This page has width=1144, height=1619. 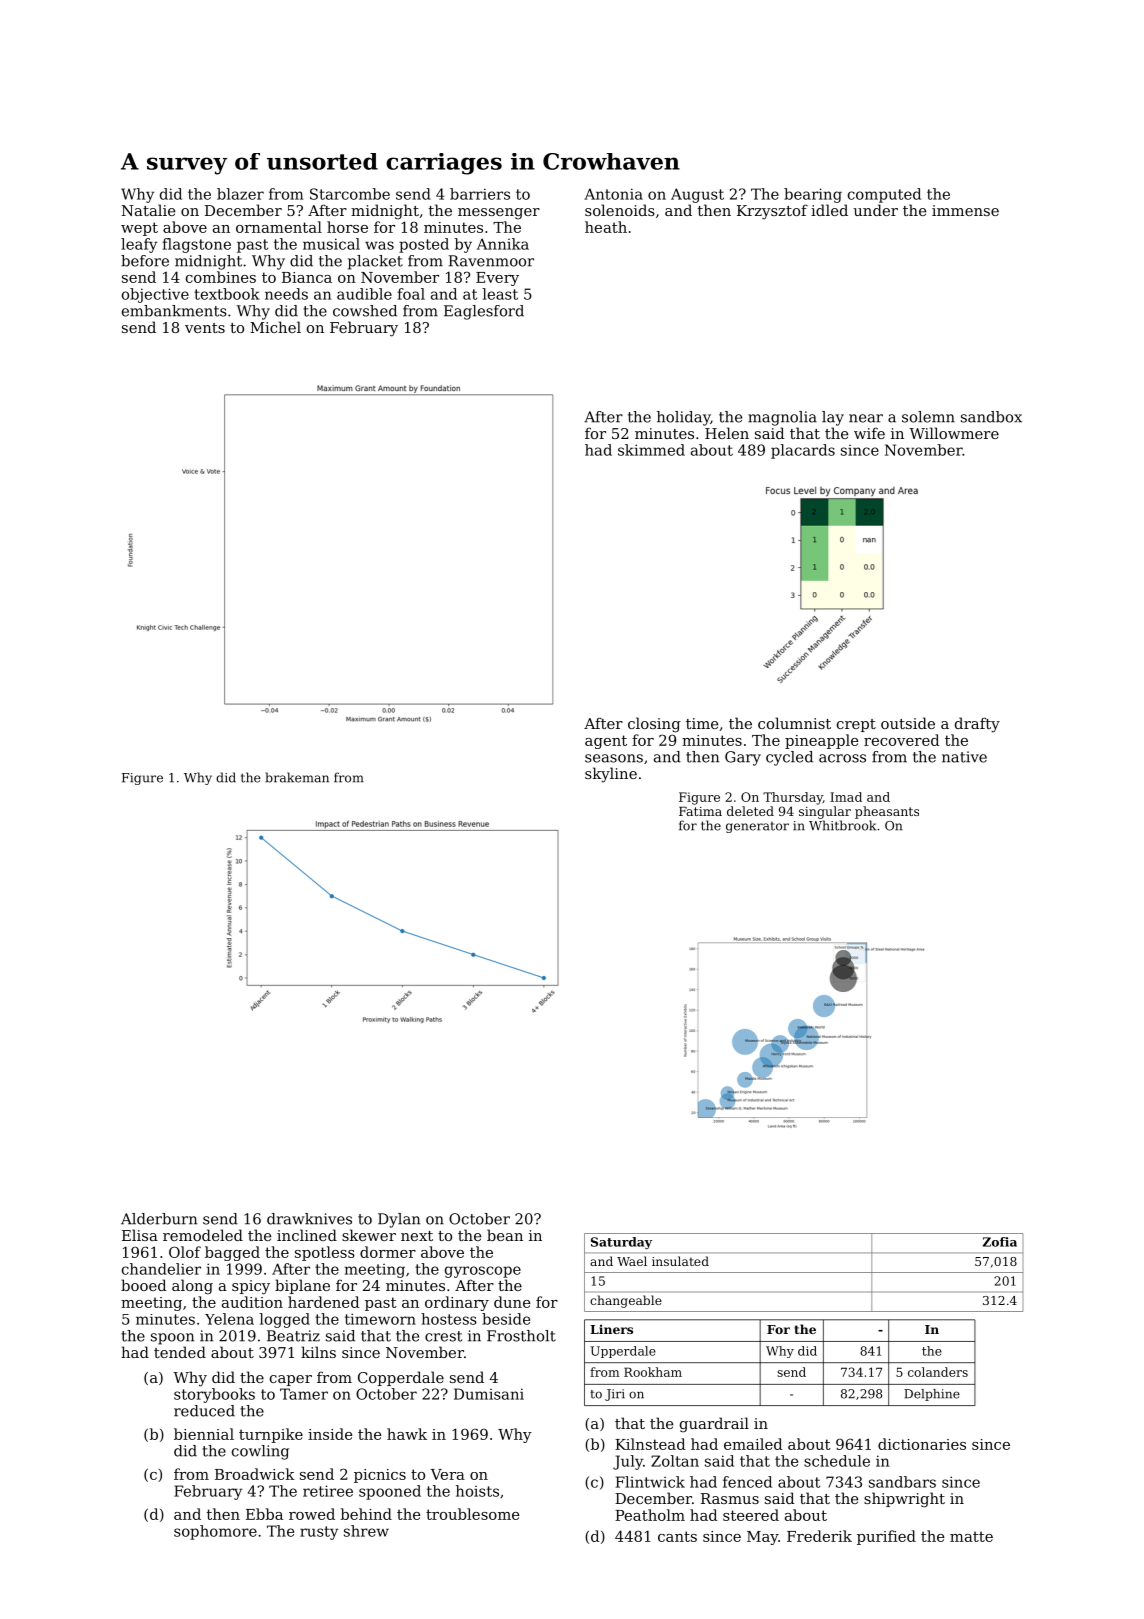 I want to click on barriers, so click(x=480, y=194).
